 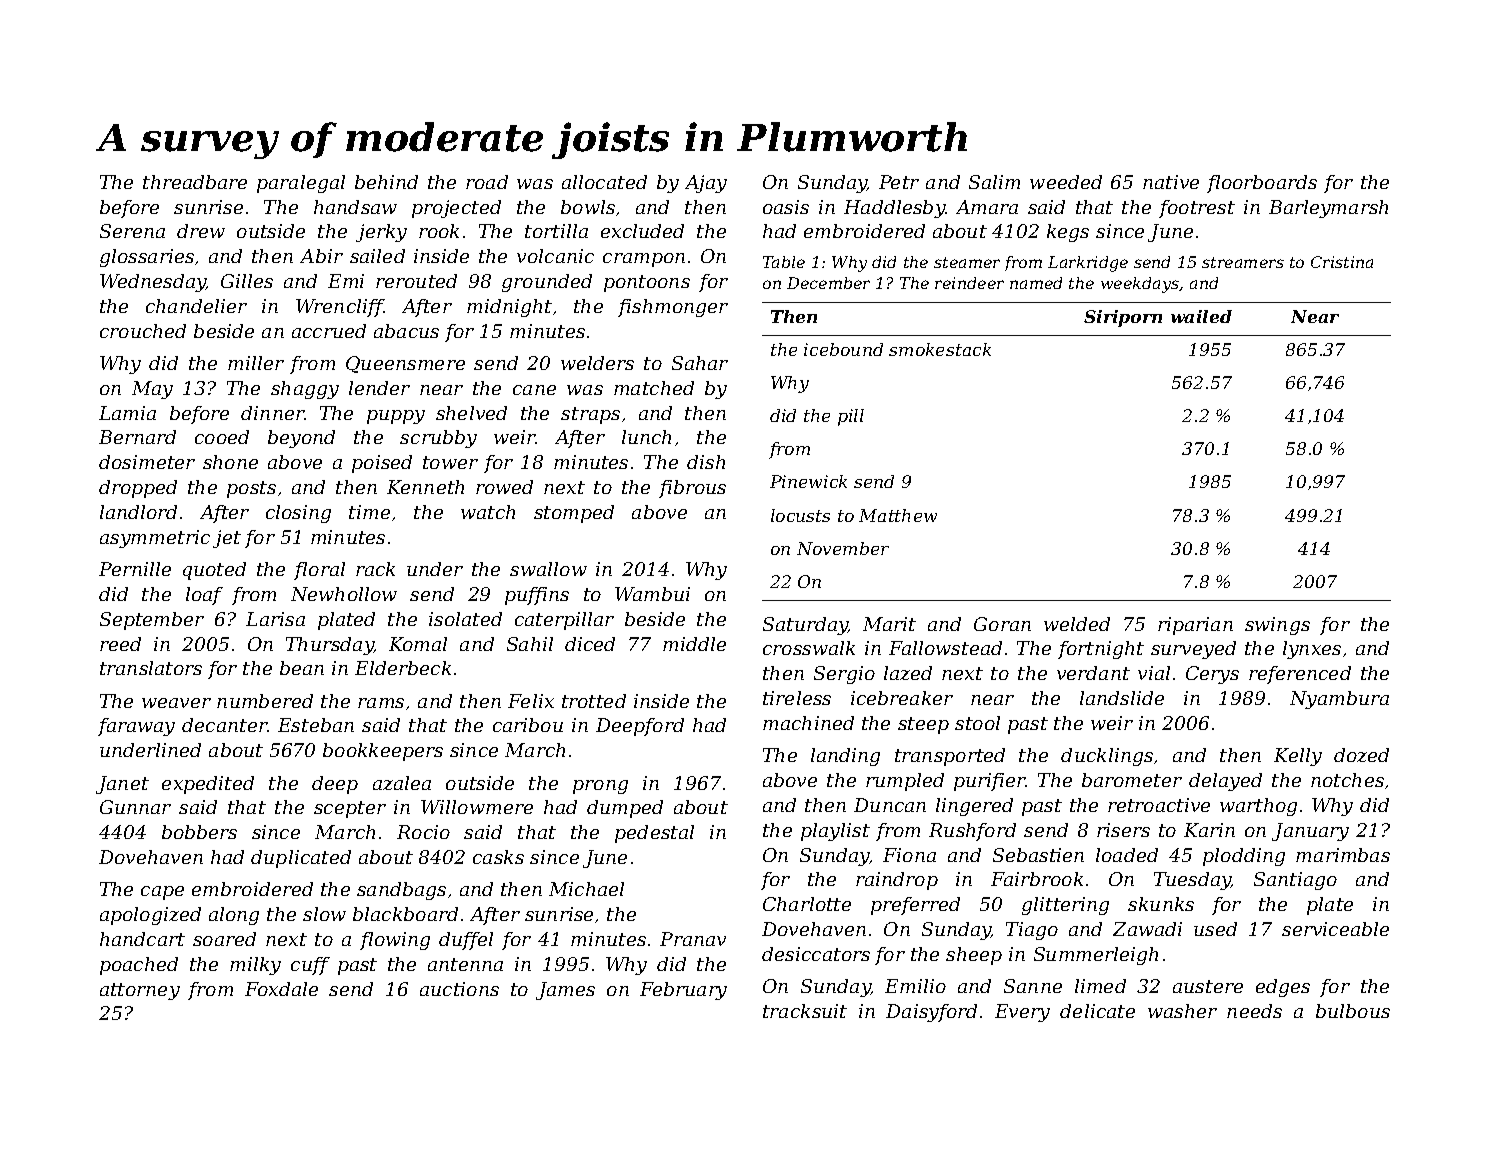 What do you see at coordinates (1244, 857) in the screenshot?
I see `plodding` at bounding box center [1244, 857].
